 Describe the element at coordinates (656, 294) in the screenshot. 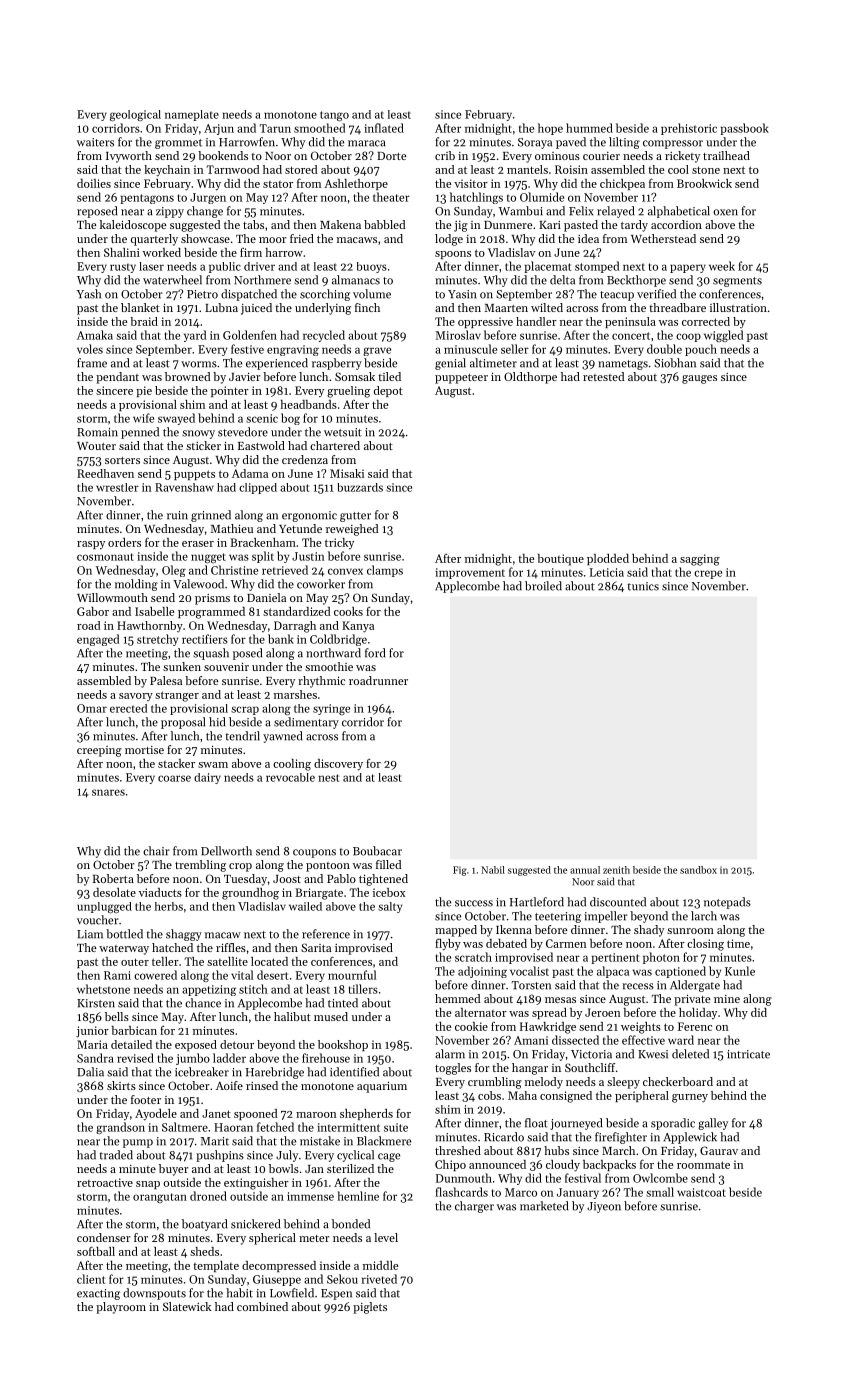

I see `verified` at that location.
